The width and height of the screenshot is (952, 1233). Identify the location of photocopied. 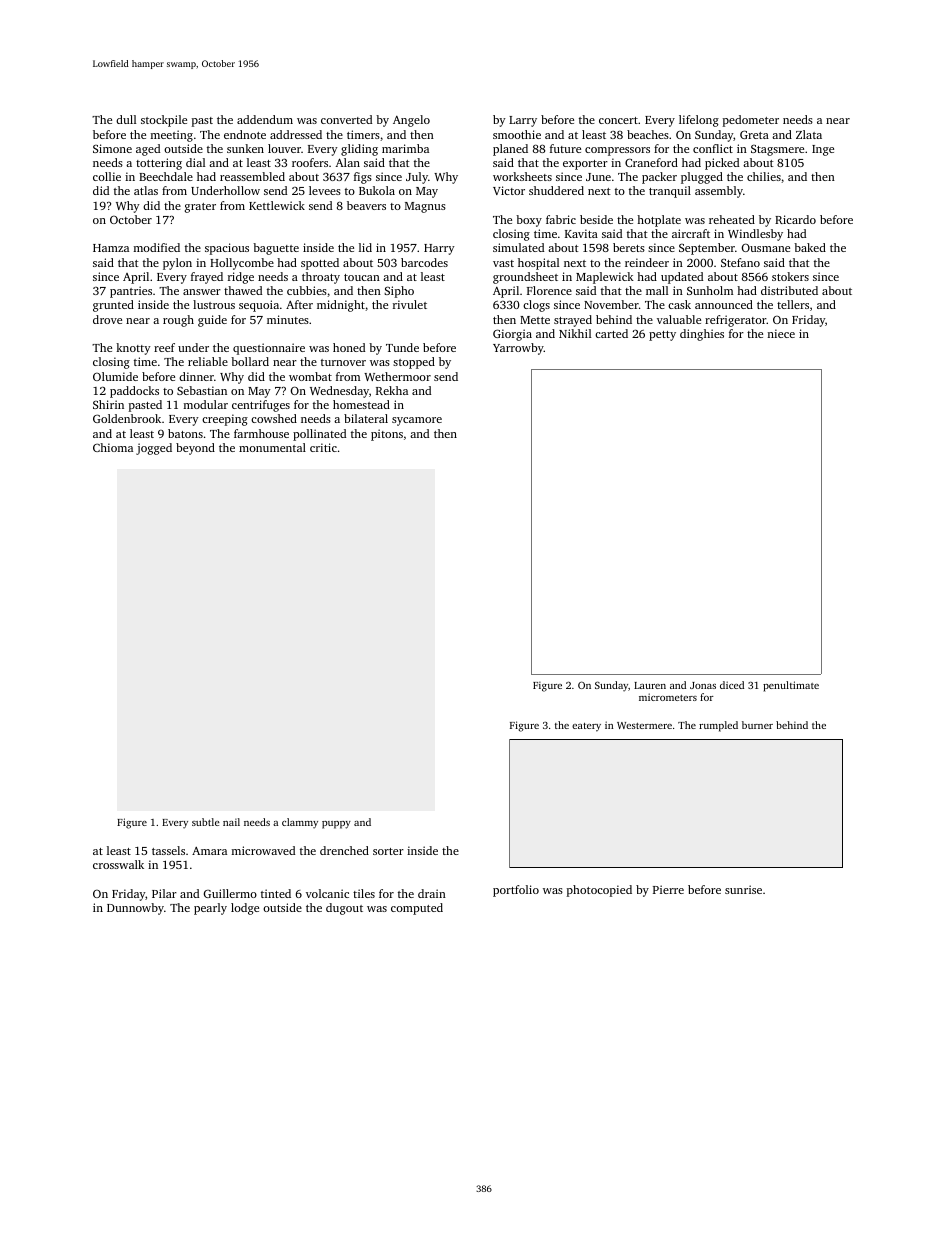
(599, 891).
